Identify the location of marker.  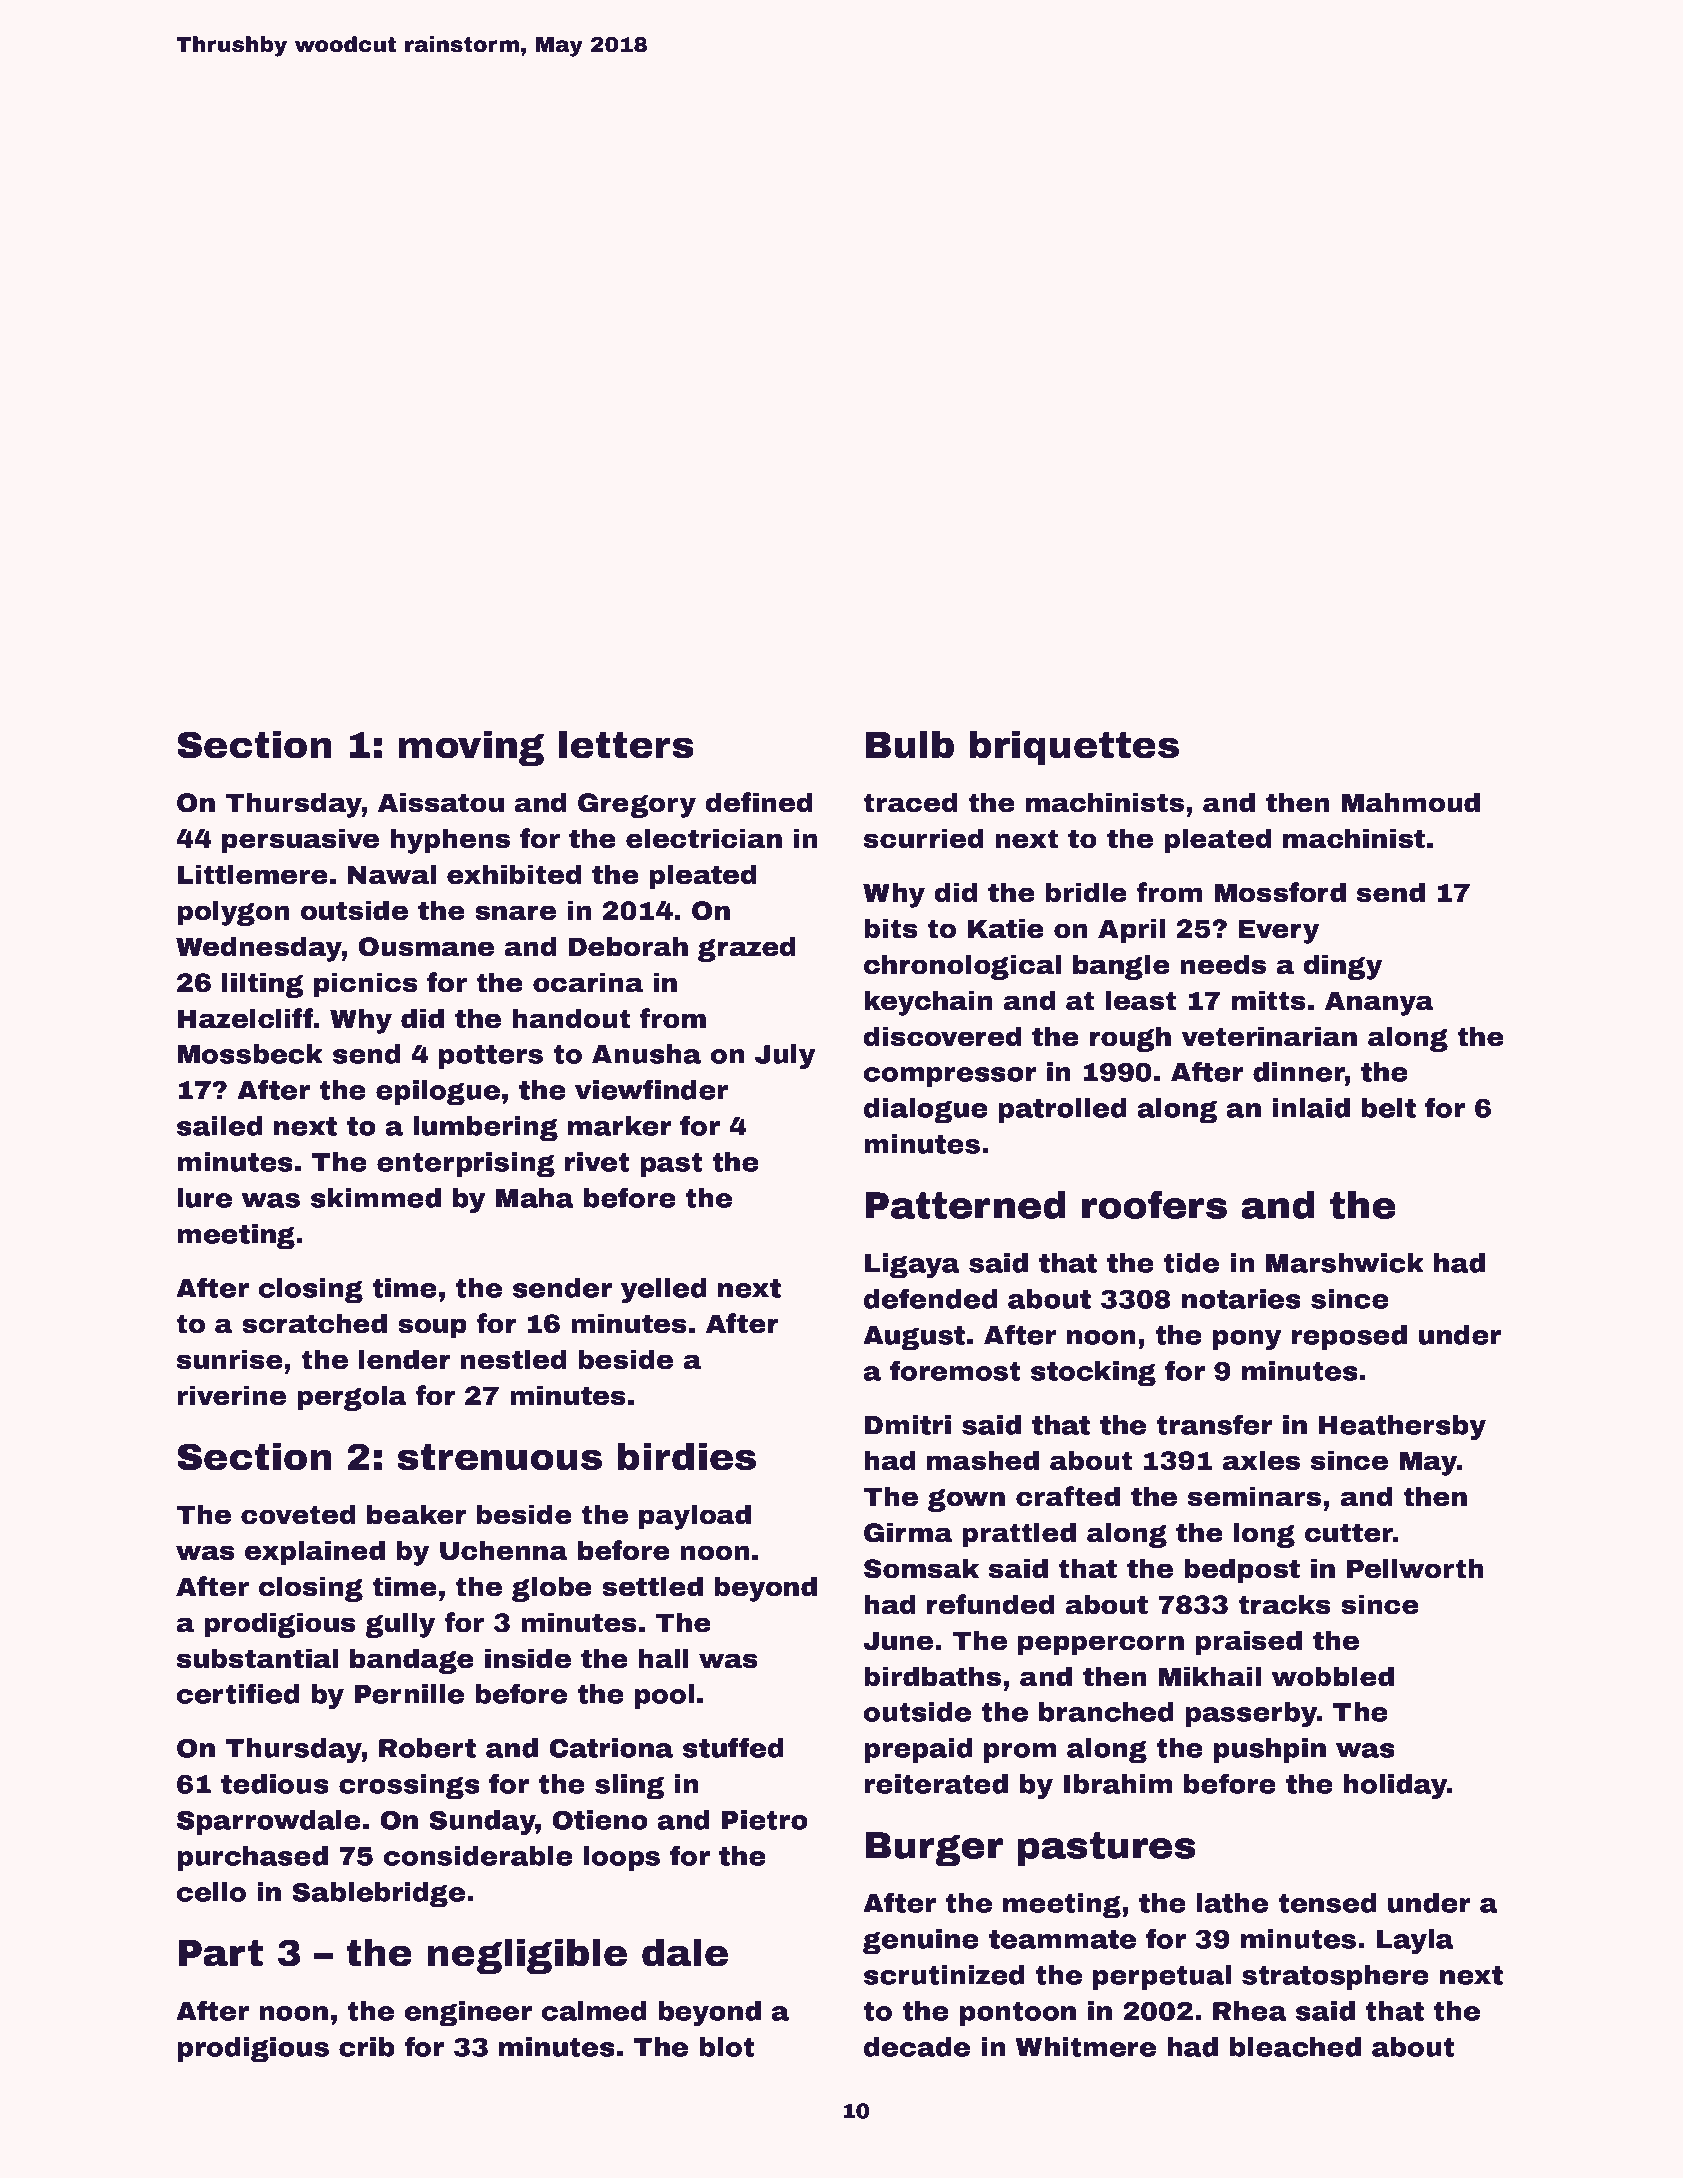
(620, 1126).
